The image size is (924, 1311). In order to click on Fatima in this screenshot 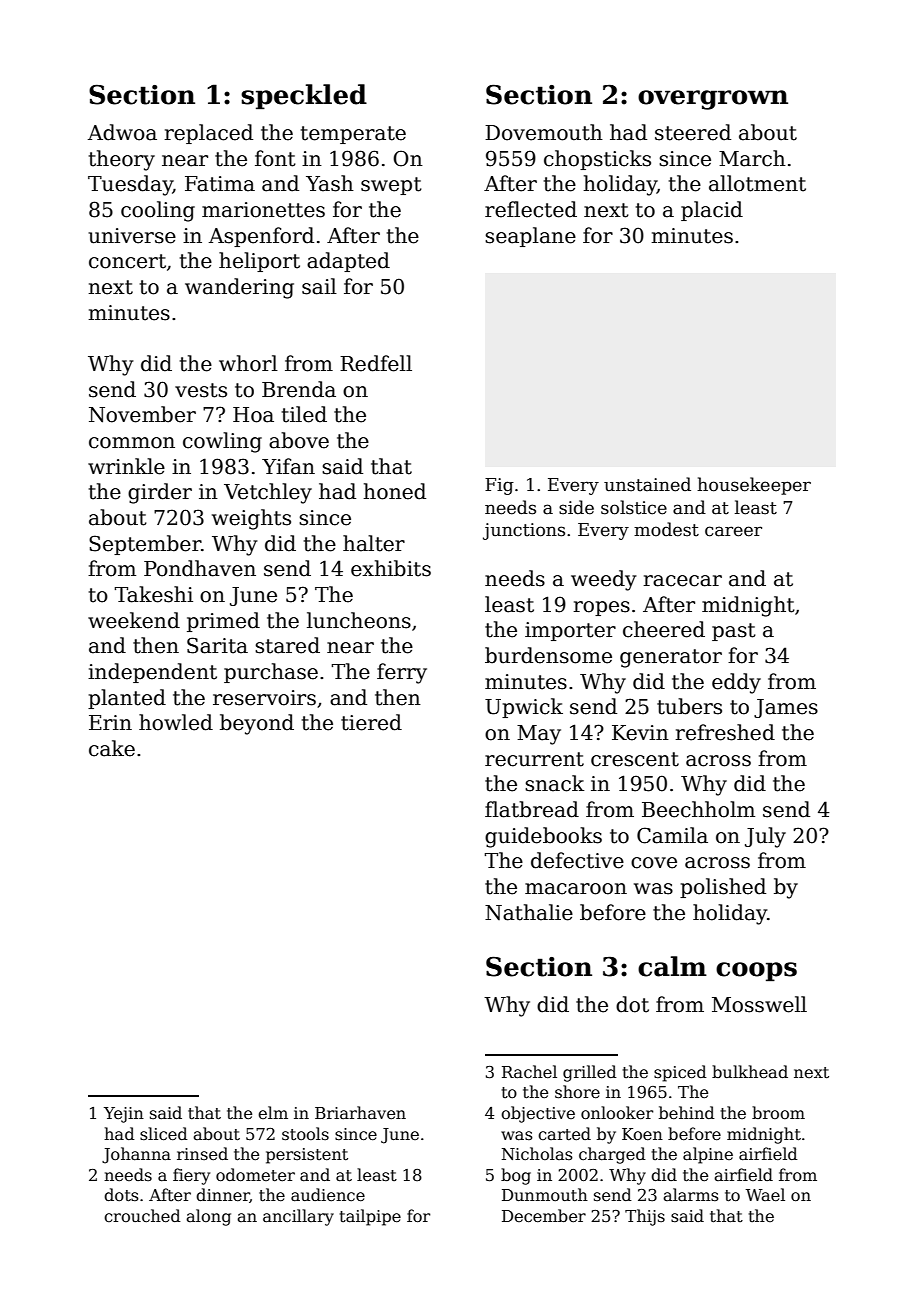, I will do `click(220, 184)`.
